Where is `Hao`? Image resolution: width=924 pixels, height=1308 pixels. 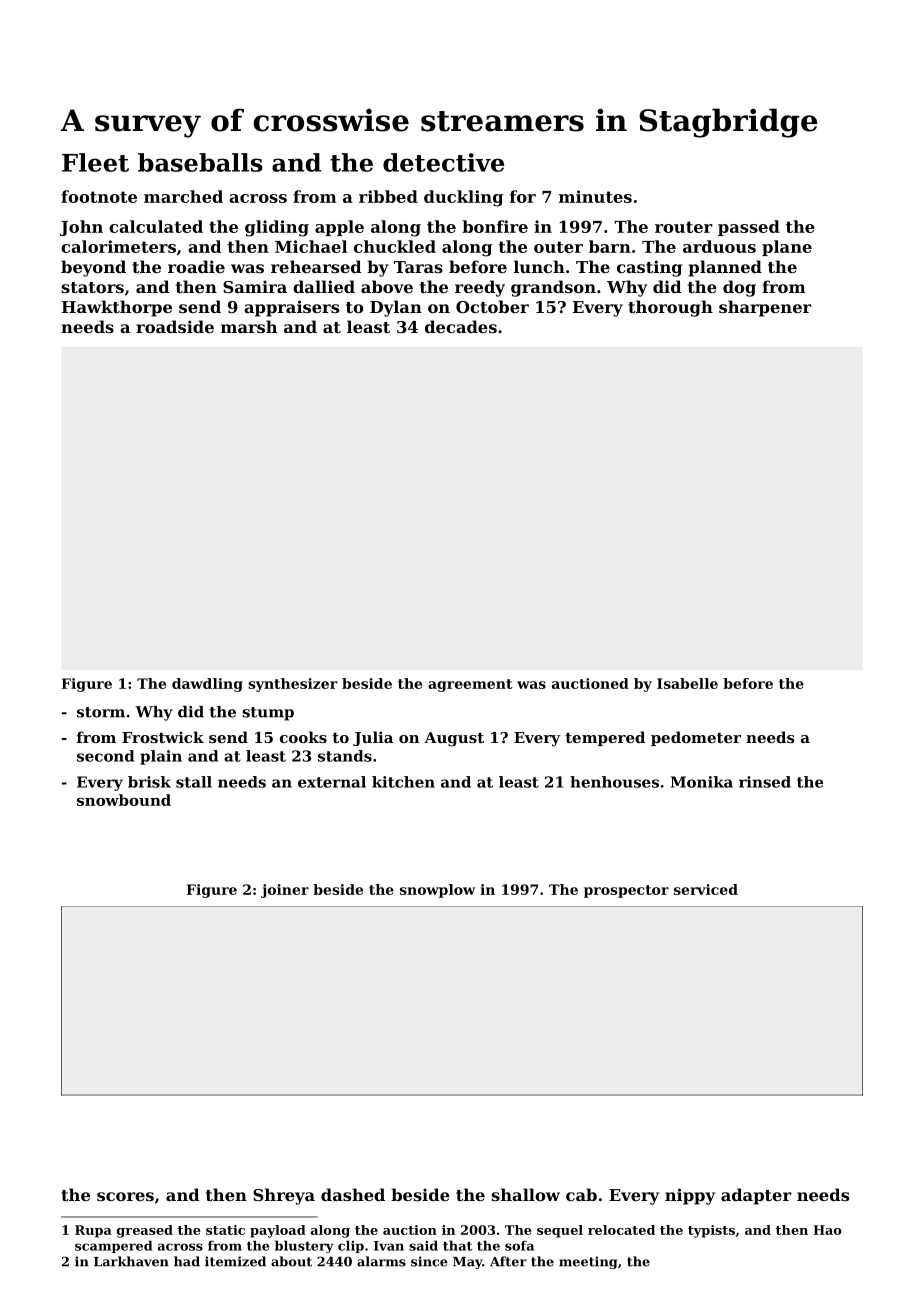 Hao is located at coordinates (827, 1230).
